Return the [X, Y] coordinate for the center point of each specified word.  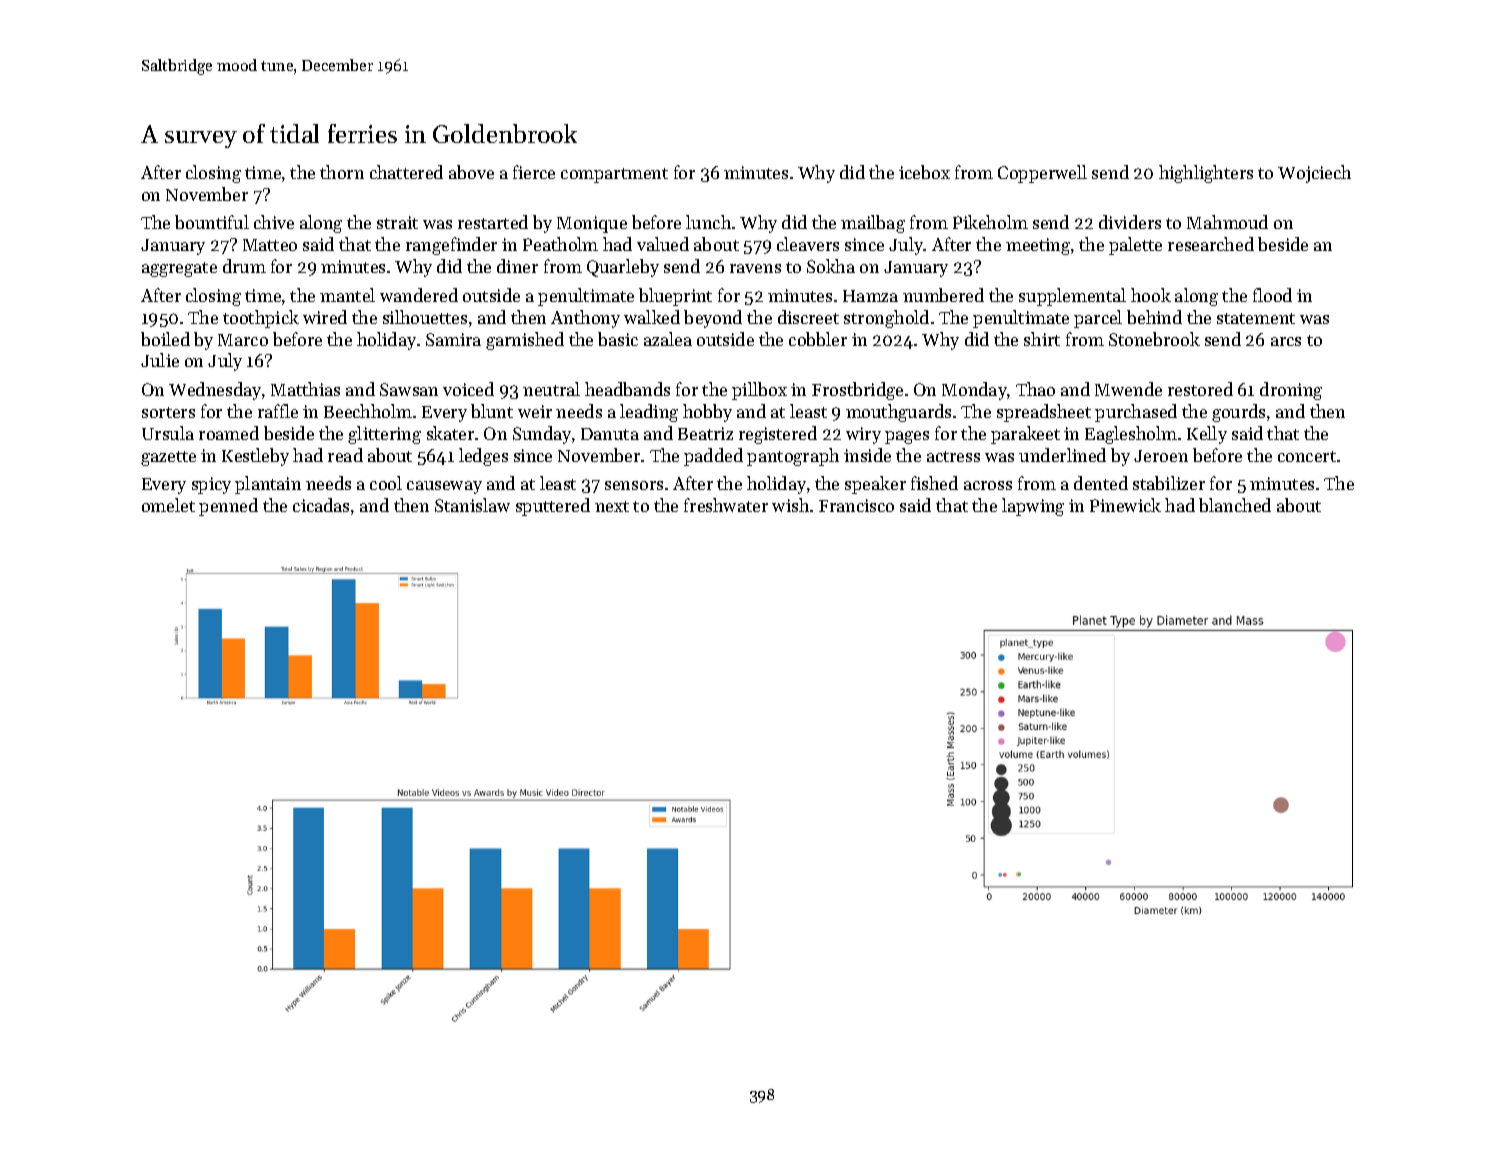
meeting [1038, 246]
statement [1256, 318]
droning [1291, 391]
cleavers [808, 244]
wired [325, 317]
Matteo [270, 245]
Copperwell [1042, 174]
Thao [1035, 389]
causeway [444, 487]
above [471, 172]
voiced [468, 389]
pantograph [793, 457]
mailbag [873, 224]
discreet [808, 317]
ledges [483, 457]
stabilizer [1169, 483]
